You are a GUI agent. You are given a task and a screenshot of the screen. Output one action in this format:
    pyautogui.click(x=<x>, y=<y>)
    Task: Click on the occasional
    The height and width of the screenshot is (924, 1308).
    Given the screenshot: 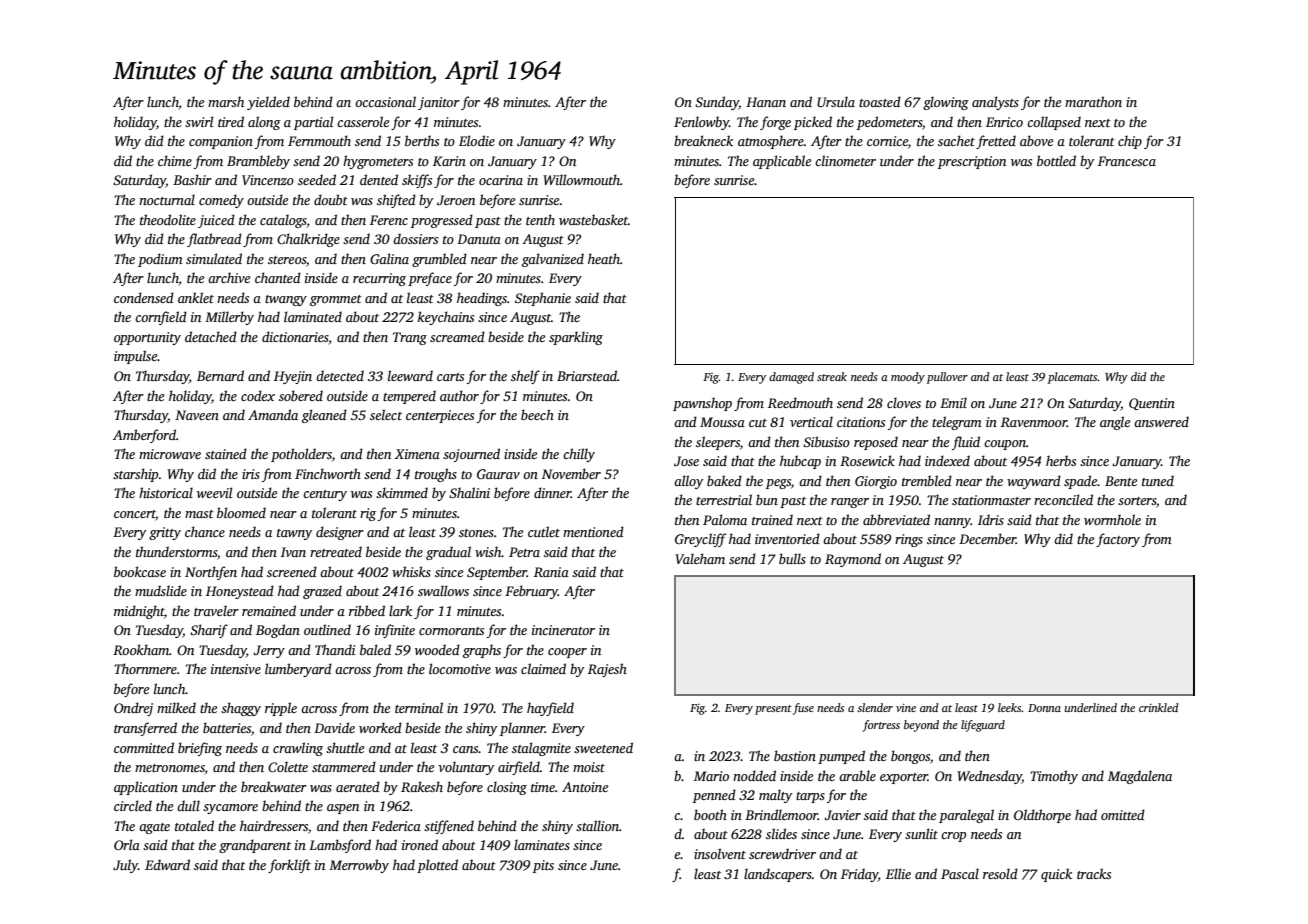 What is the action you would take?
    pyautogui.click(x=385, y=101)
